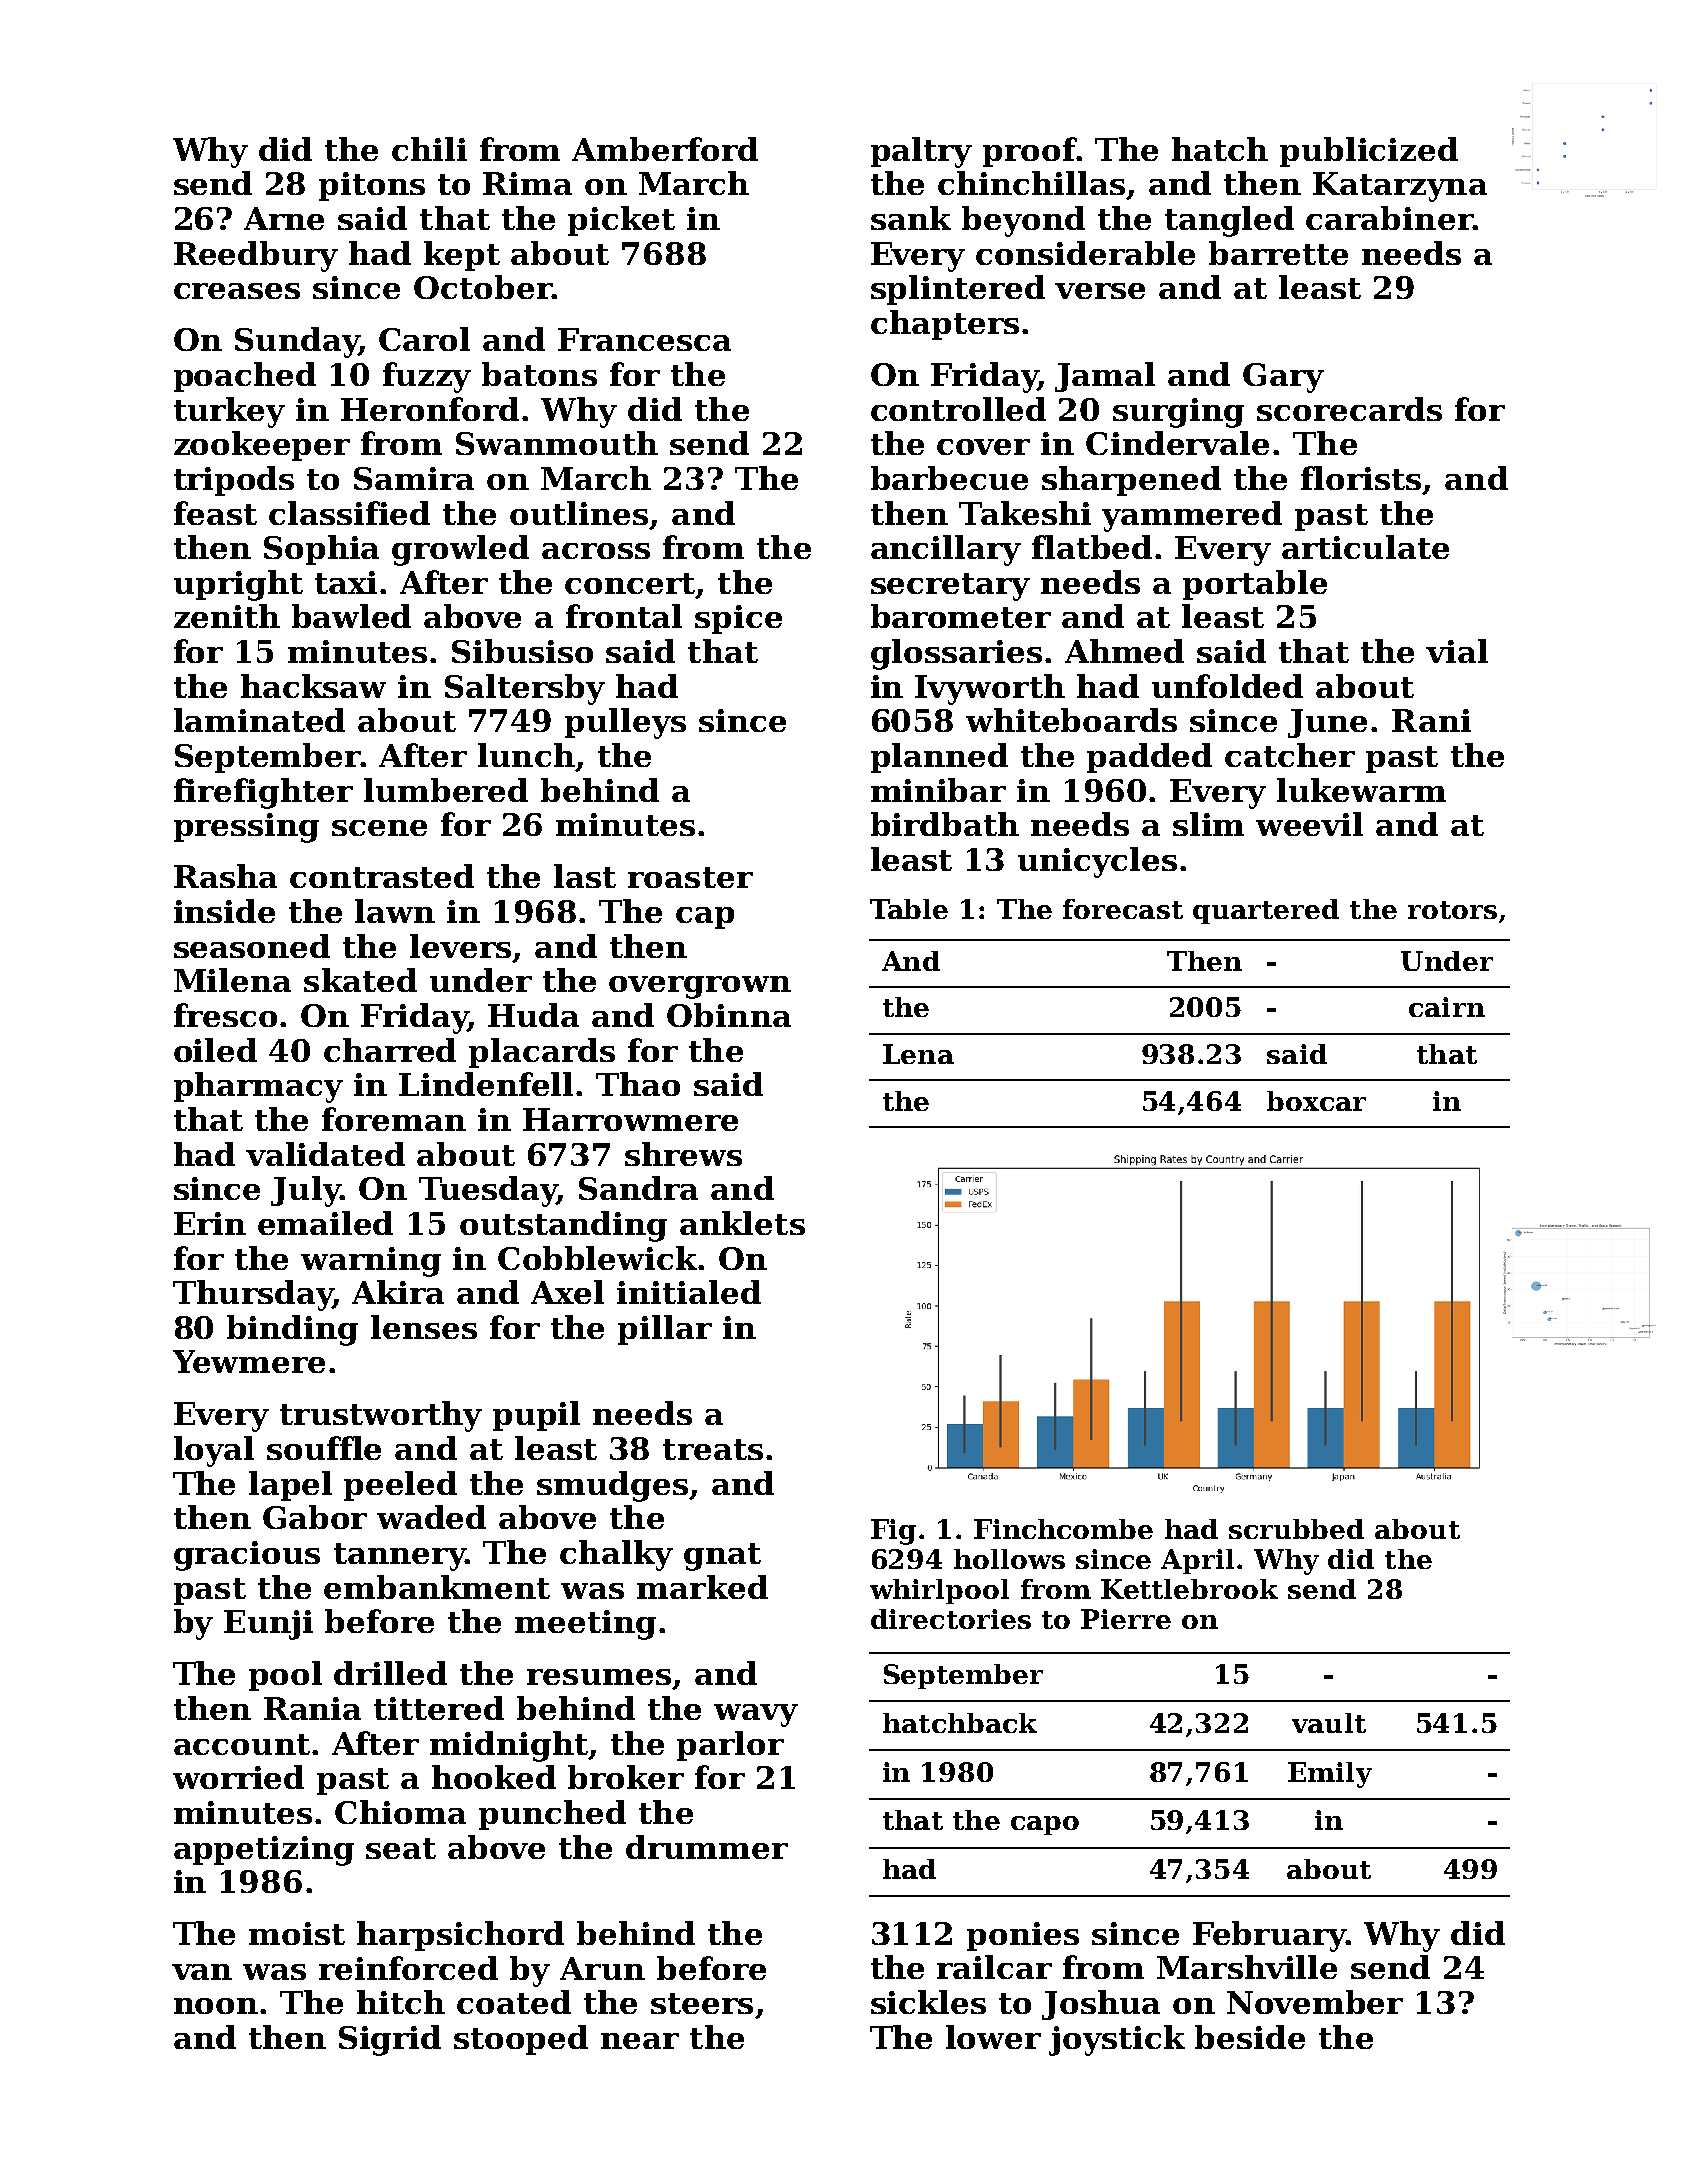 Image resolution: width=1683 pixels, height=2178 pixels. Describe the element at coordinates (958, 290) in the screenshot. I see `splintered` at that location.
